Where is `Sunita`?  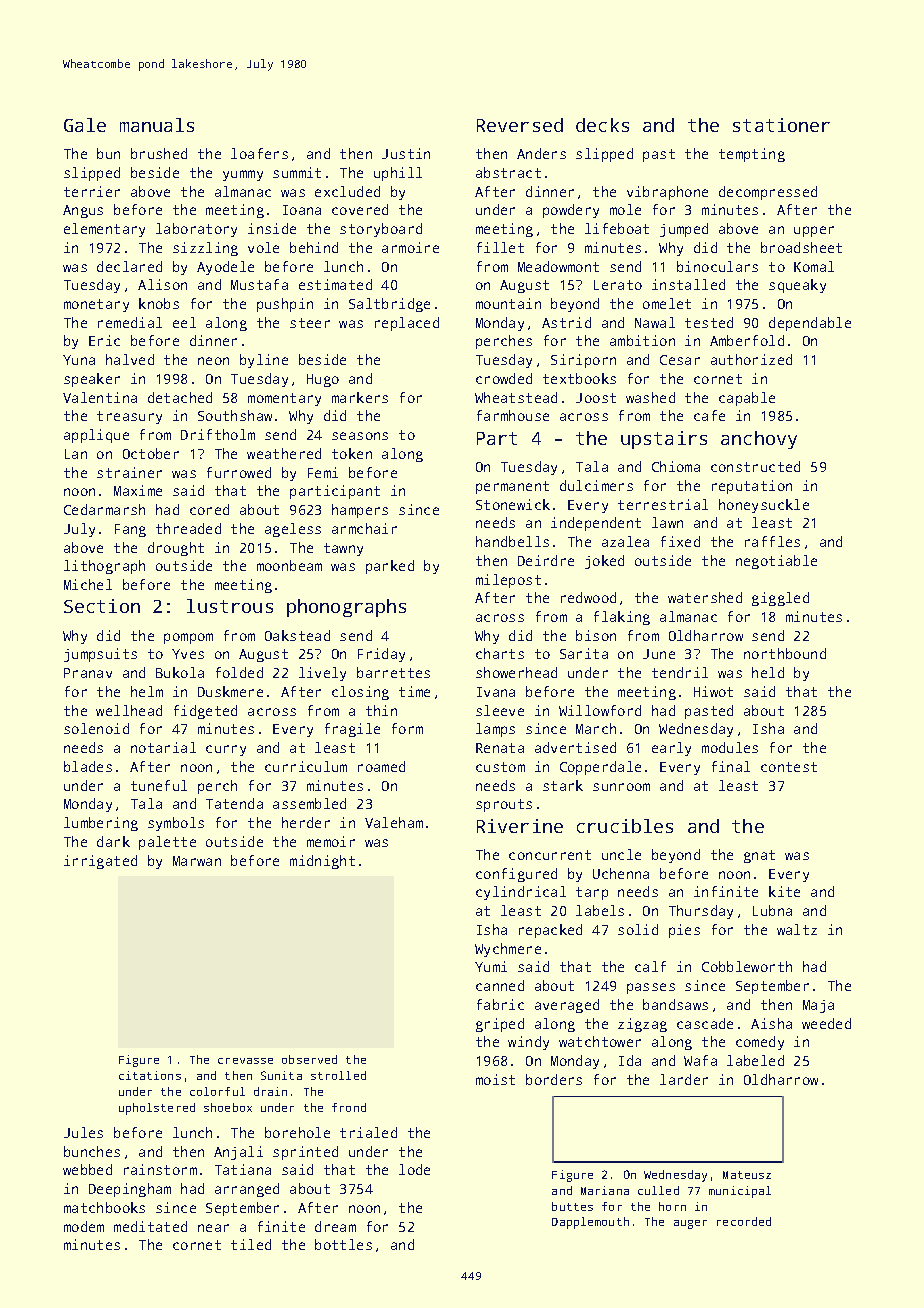
Sunita is located at coordinates (281, 1075).
